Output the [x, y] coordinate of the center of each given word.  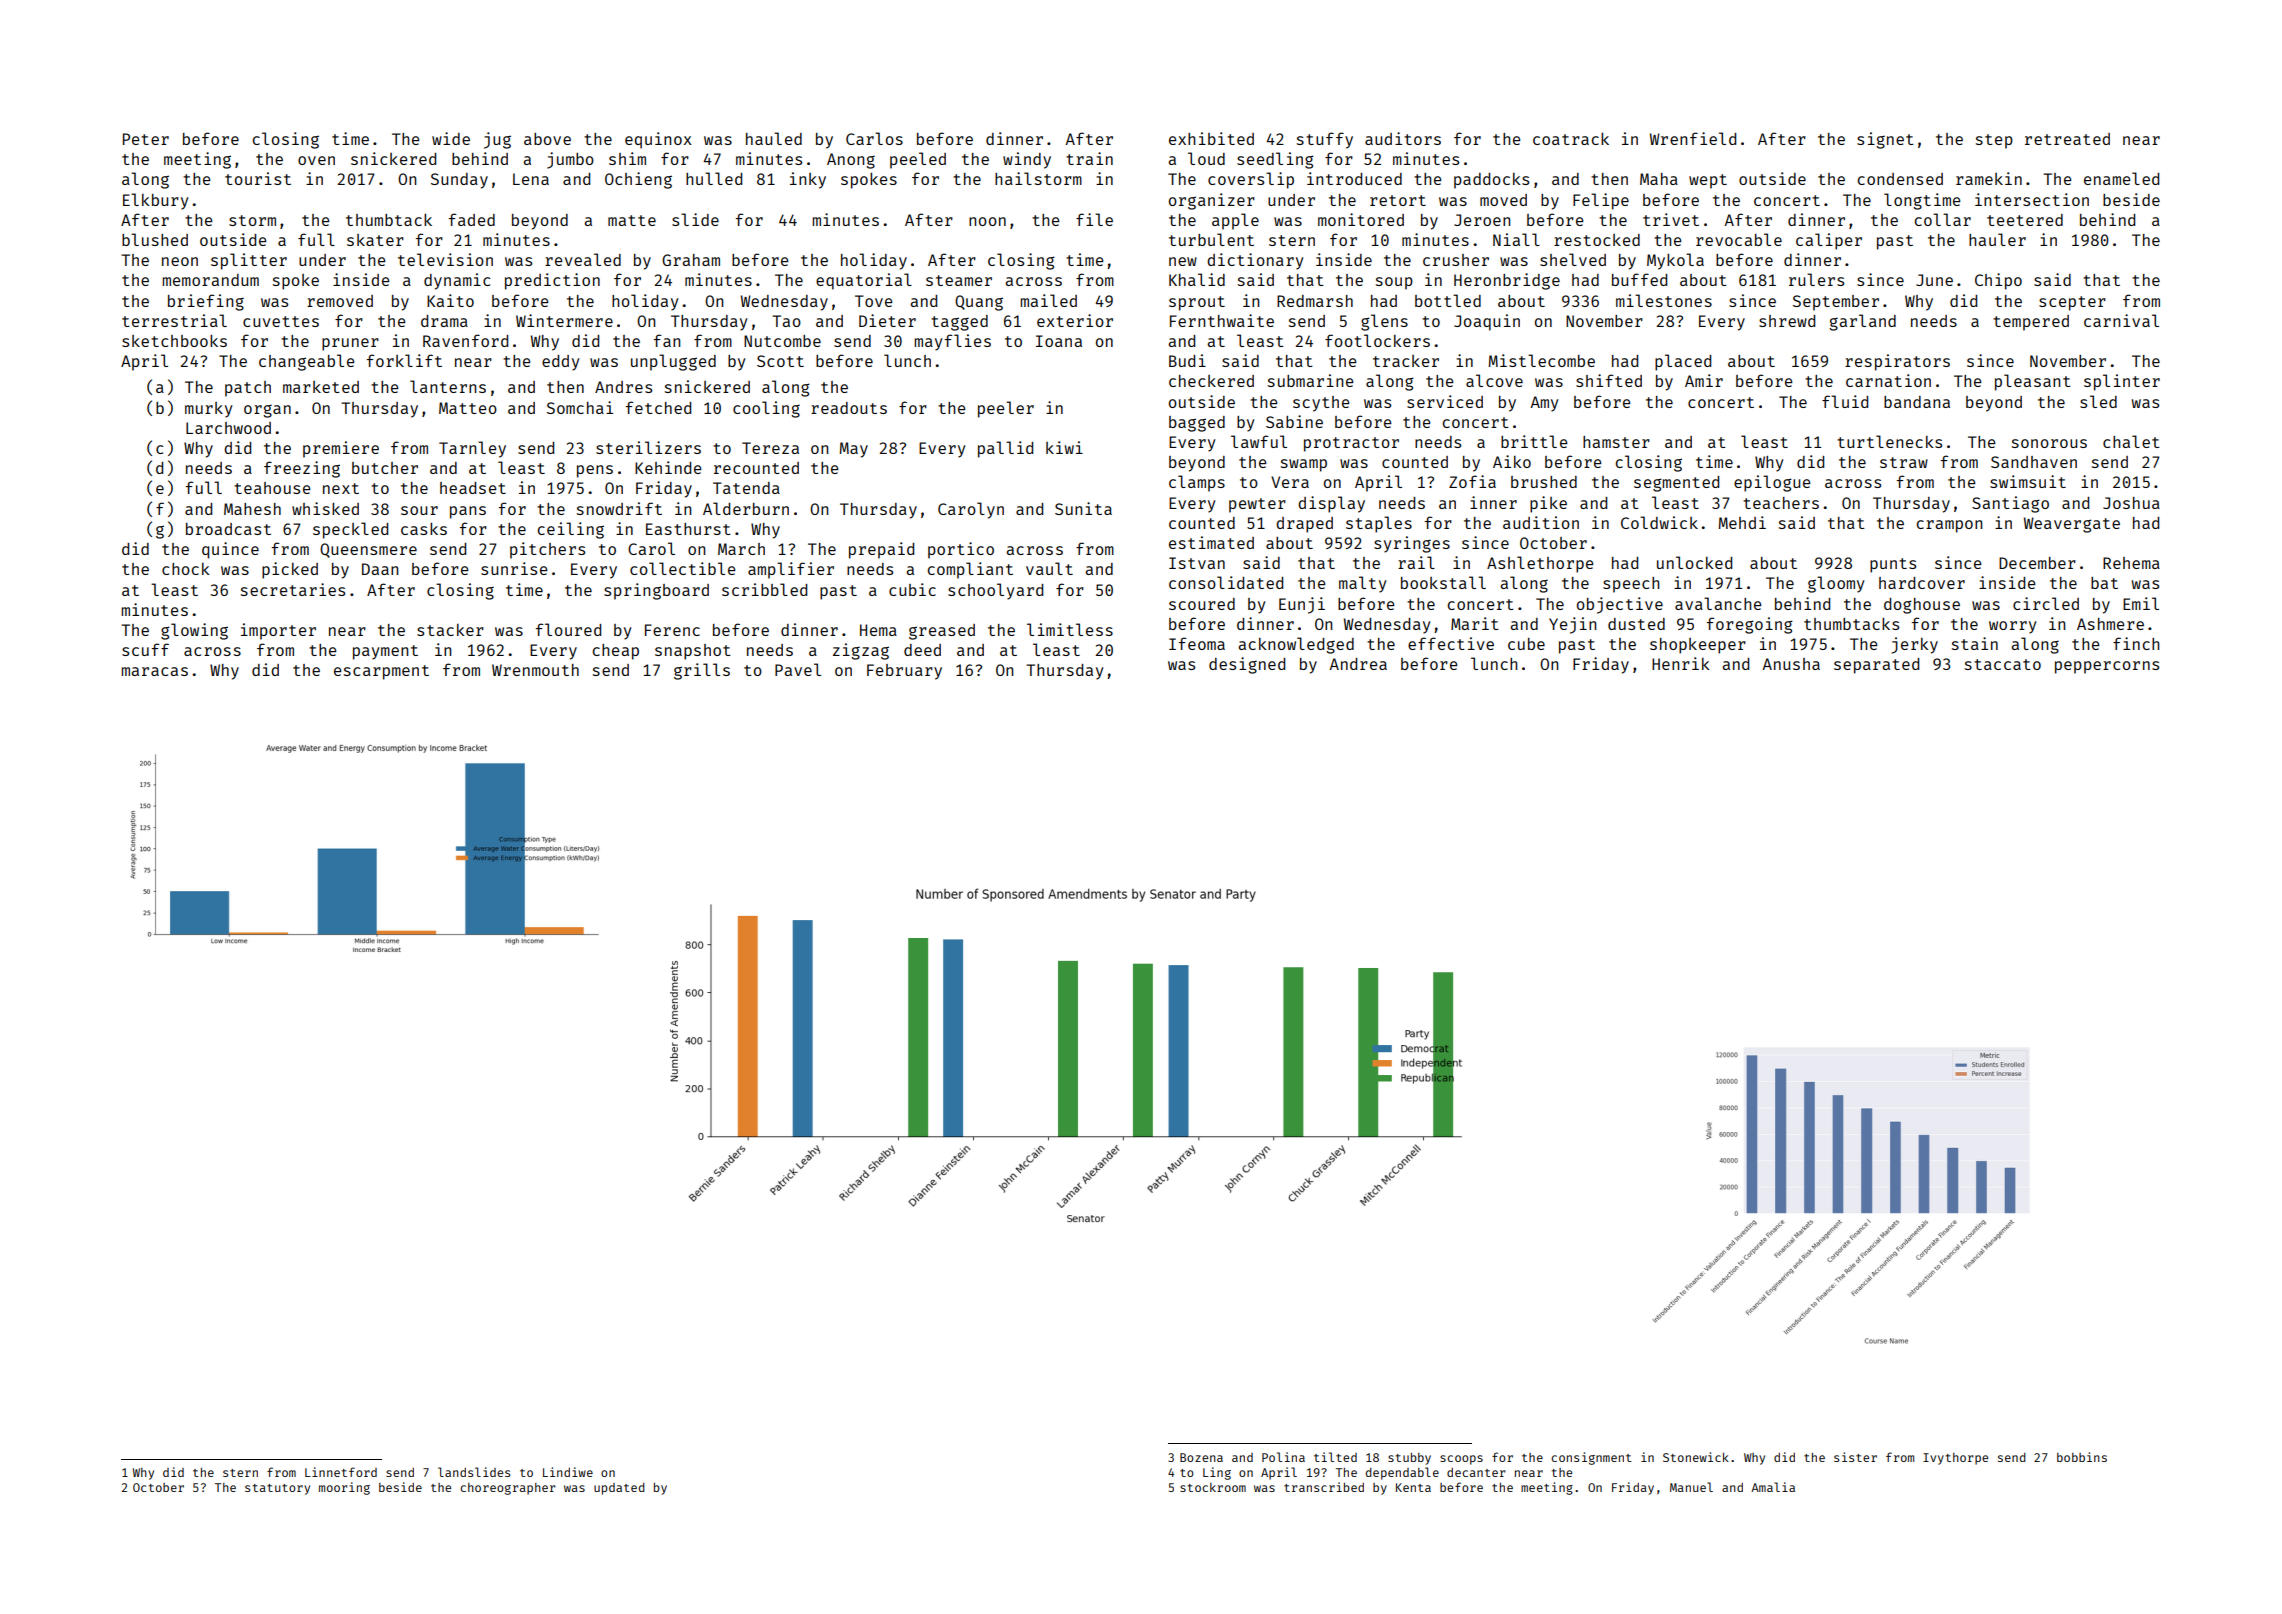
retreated [2067, 139]
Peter [146, 139]
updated [619, 1489]
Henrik [1681, 663]
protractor [1351, 444]
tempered [2031, 323]
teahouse [272, 488]
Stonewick [1696, 1457]
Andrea [1358, 664]
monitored [1361, 219]
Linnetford [341, 1472]
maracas [154, 671]
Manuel [1691, 1487]
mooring [344, 1488]
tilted [1335, 1457]
